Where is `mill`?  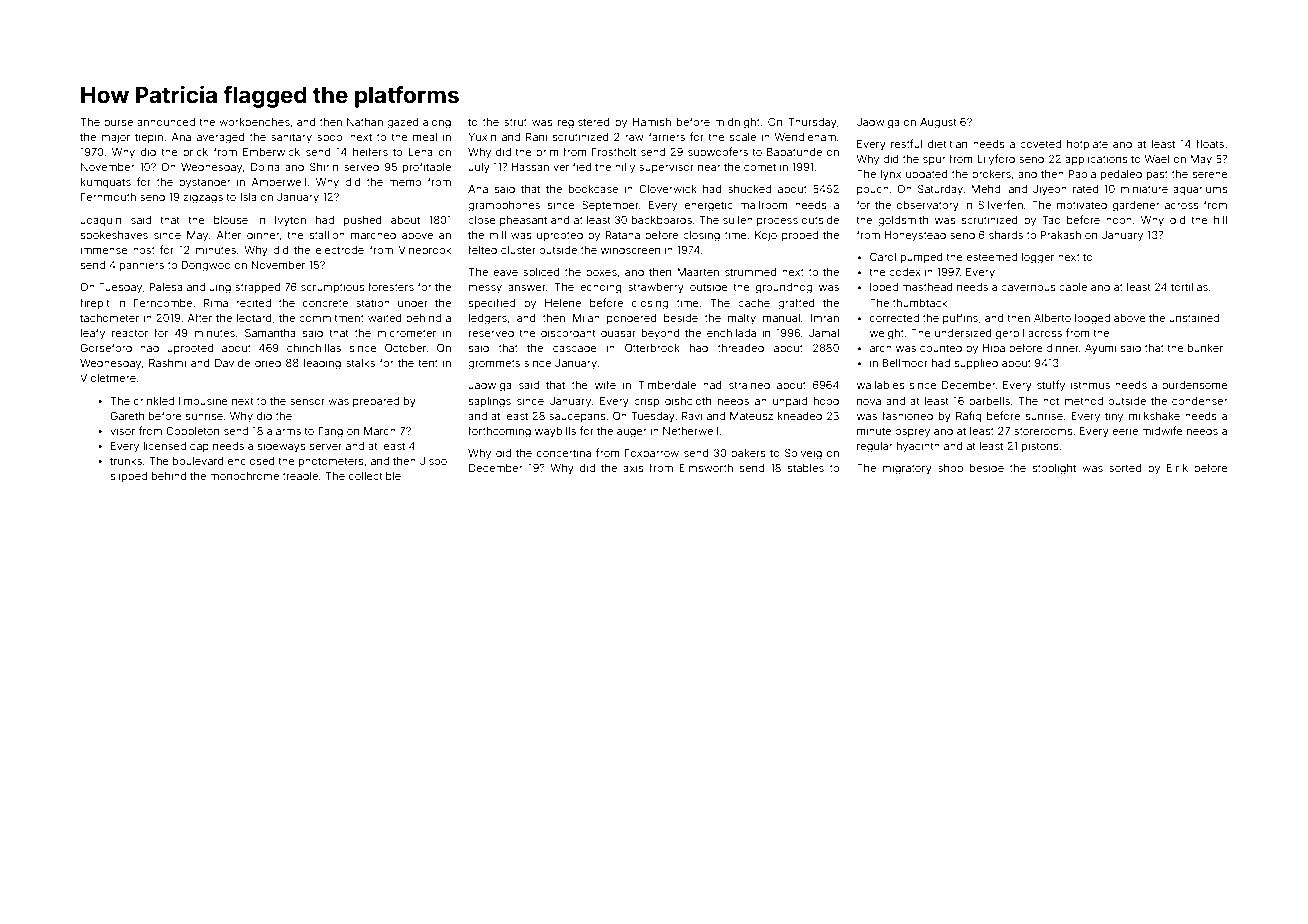 mill is located at coordinates (498, 235).
